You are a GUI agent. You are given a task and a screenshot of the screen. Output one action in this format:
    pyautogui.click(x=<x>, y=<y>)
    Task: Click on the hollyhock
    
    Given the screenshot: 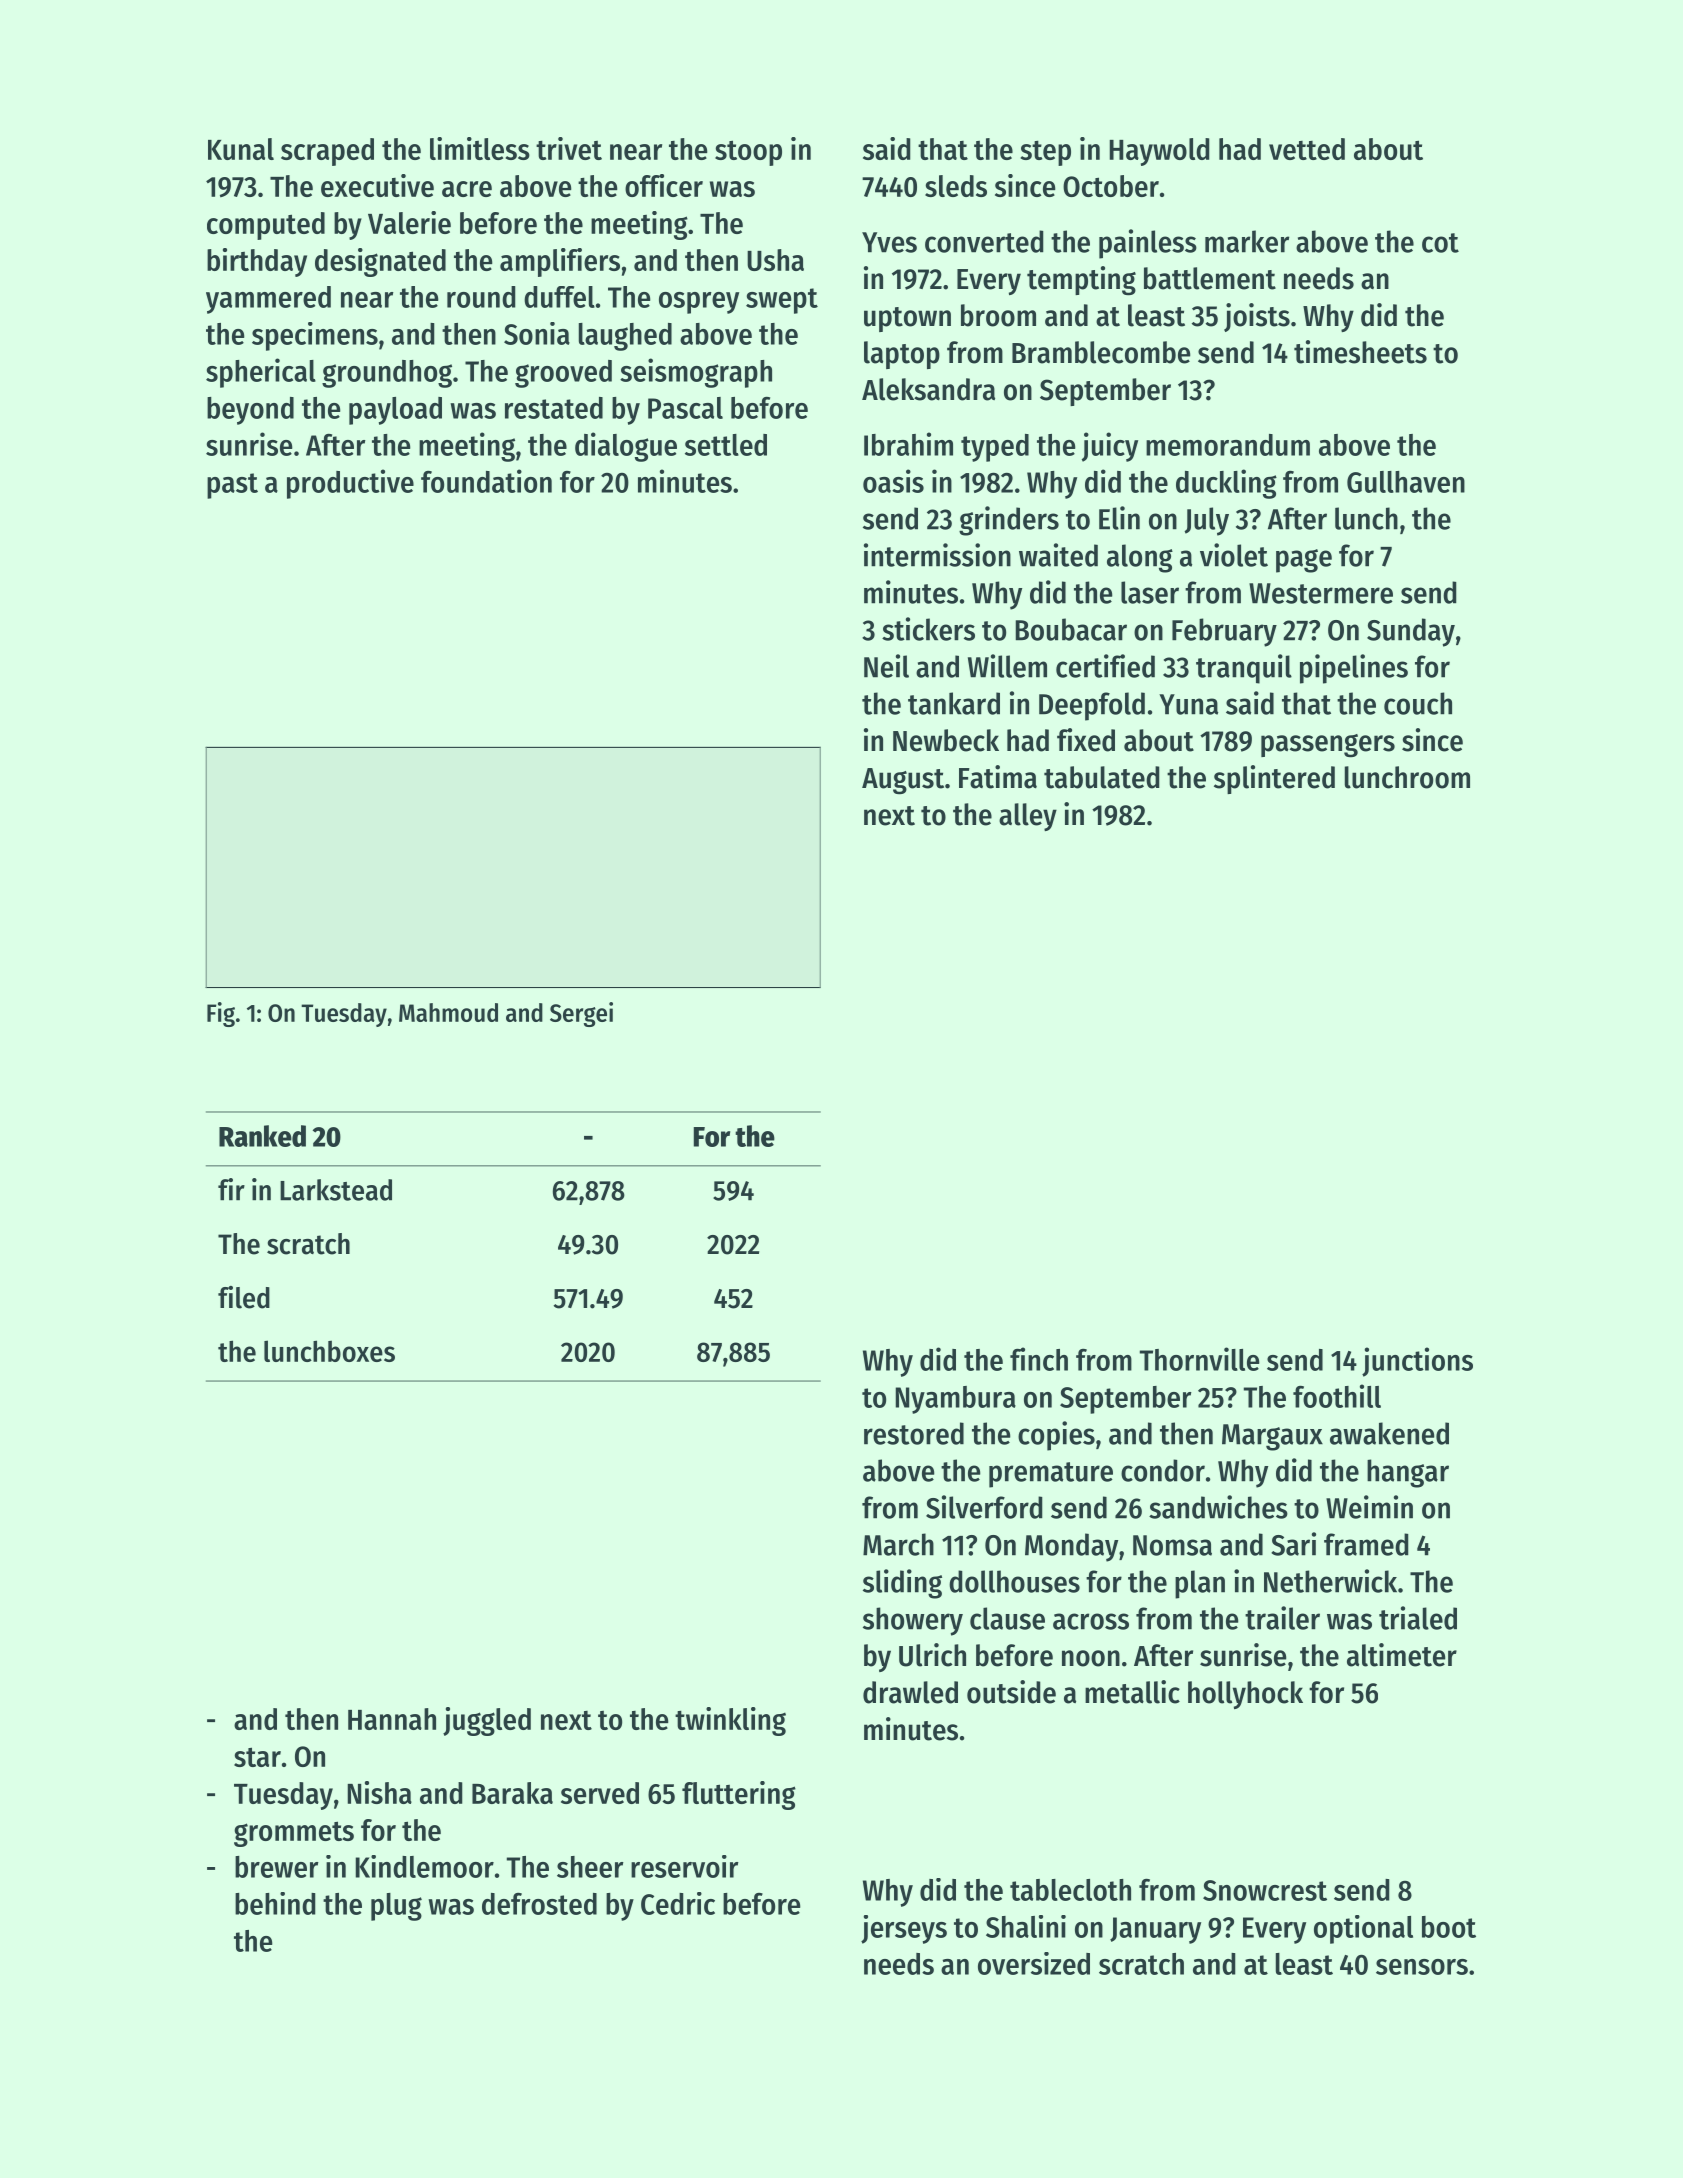 What is the action you would take?
    pyautogui.click(x=1245, y=1695)
